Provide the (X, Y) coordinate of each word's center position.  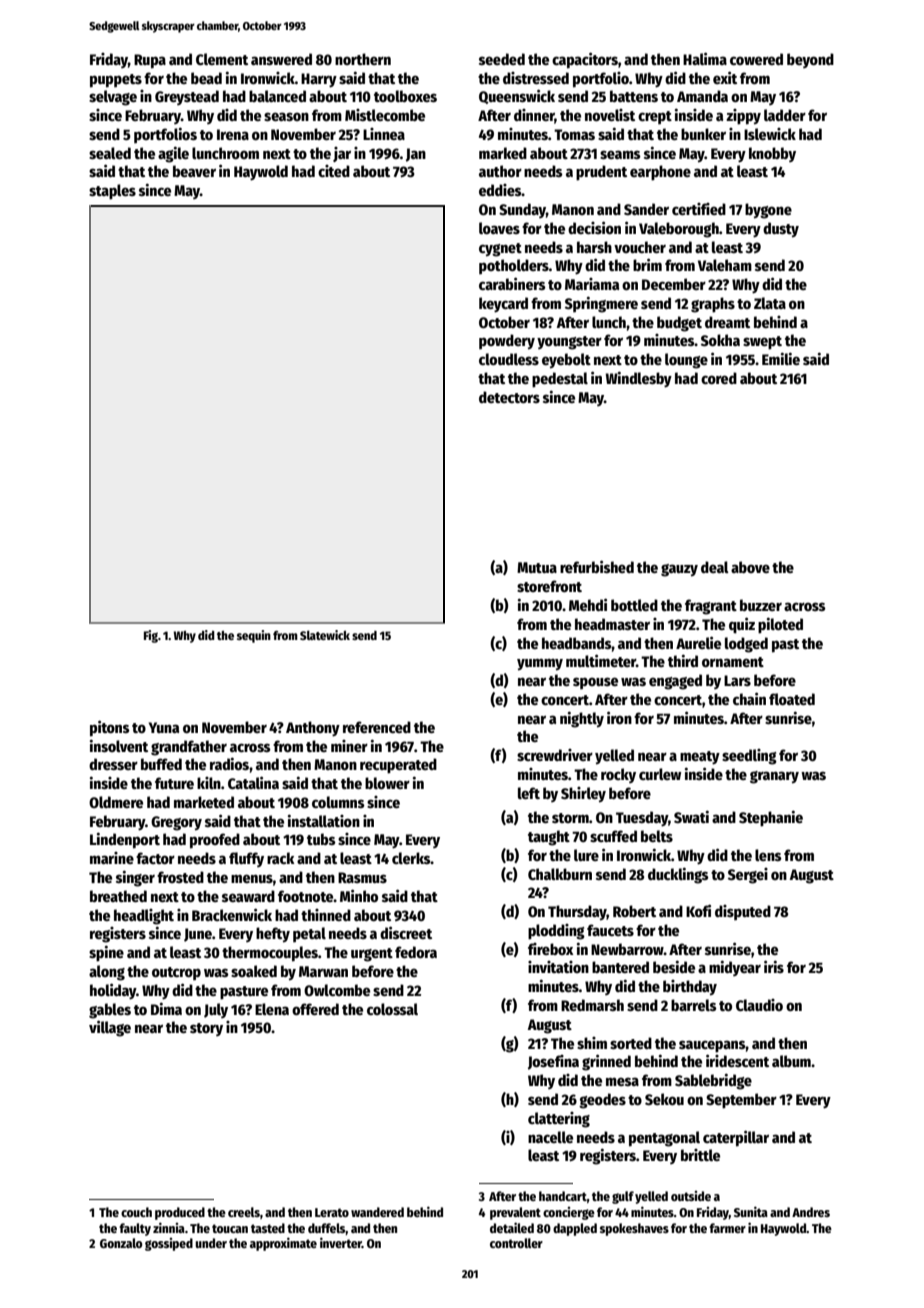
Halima (705, 58)
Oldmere (116, 802)
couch (136, 1212)
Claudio (759, 1005)
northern (363, 59)
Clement (222, 59)
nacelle (550, 1137)
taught (549, 838)
